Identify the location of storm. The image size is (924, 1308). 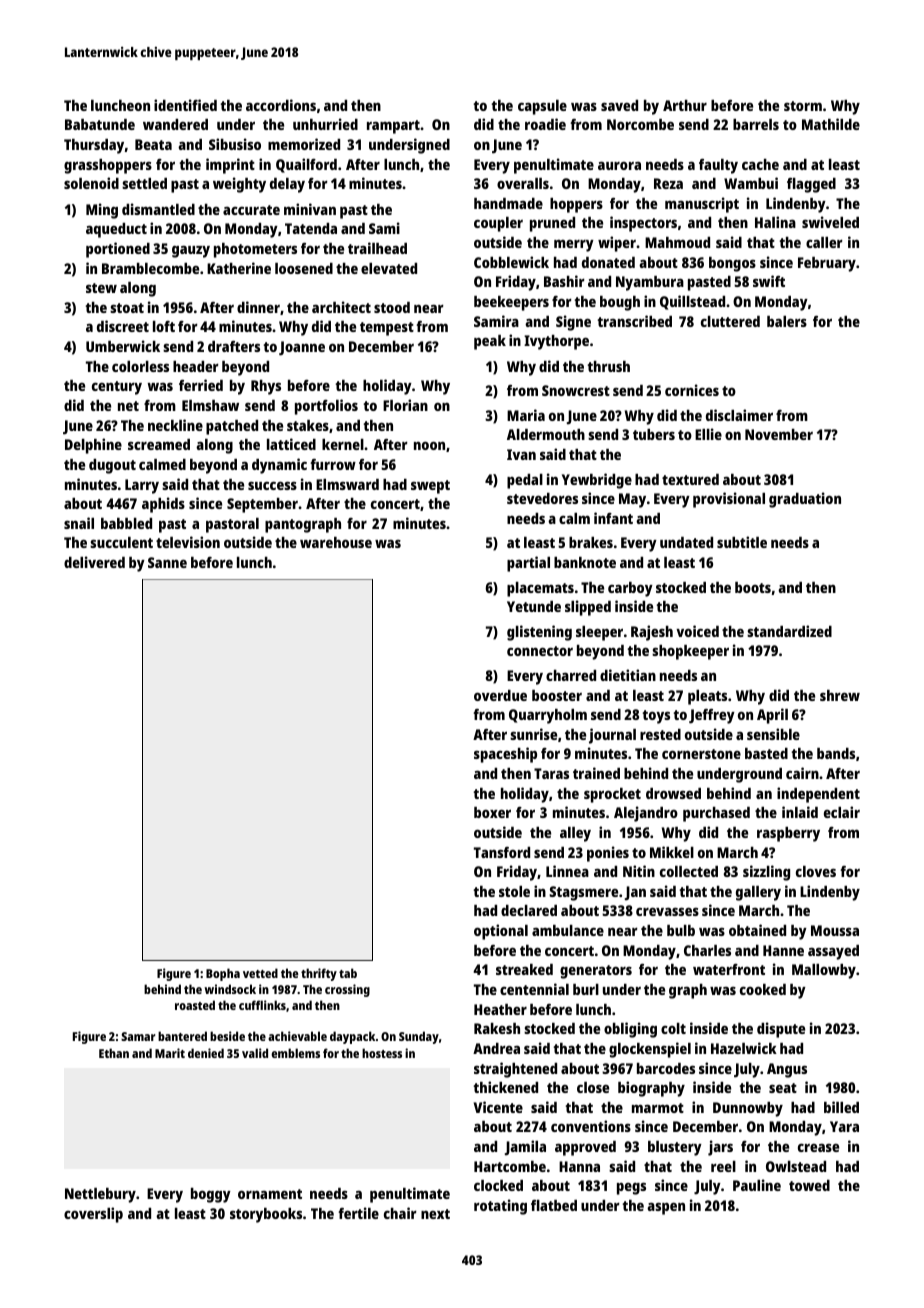
(803, 106).
